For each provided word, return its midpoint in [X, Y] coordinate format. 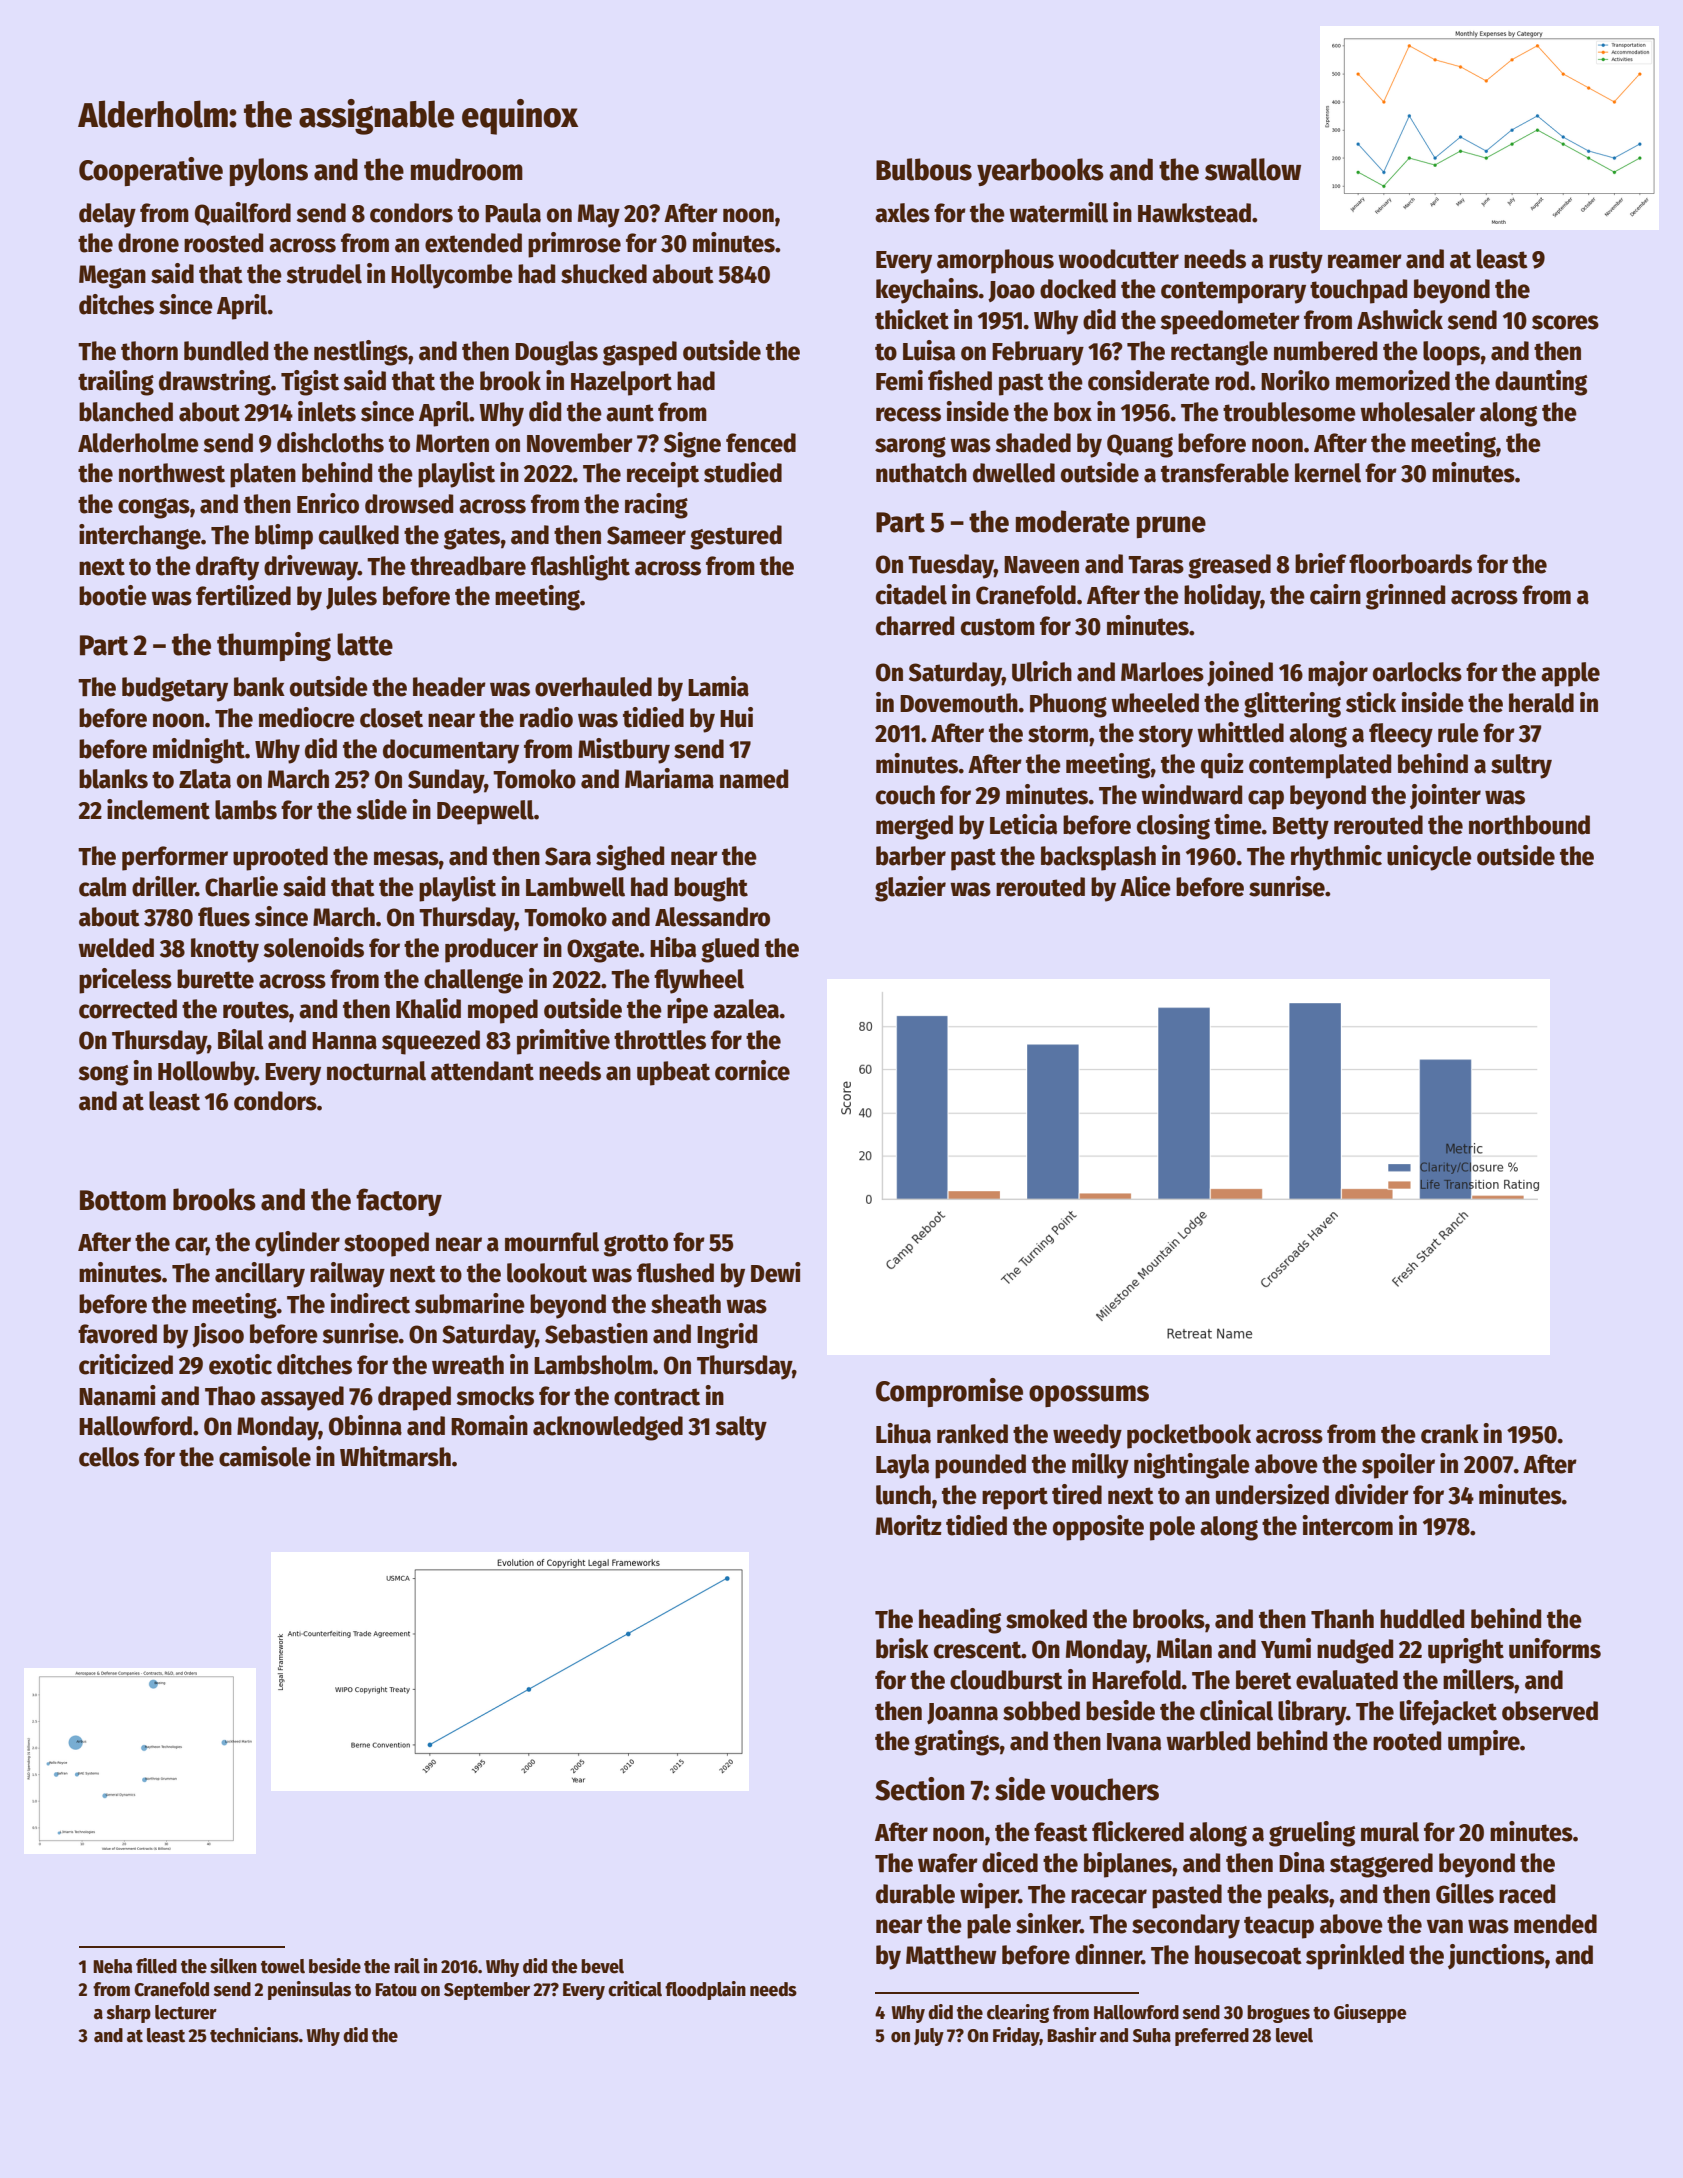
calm [102, 887]
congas [154, 508]
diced [1010, 1862]
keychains [927, 291]
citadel [911, 594]
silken [233, 1966]
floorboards [1410, 564]
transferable [1225, 473]
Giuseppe [1370, 2013]
